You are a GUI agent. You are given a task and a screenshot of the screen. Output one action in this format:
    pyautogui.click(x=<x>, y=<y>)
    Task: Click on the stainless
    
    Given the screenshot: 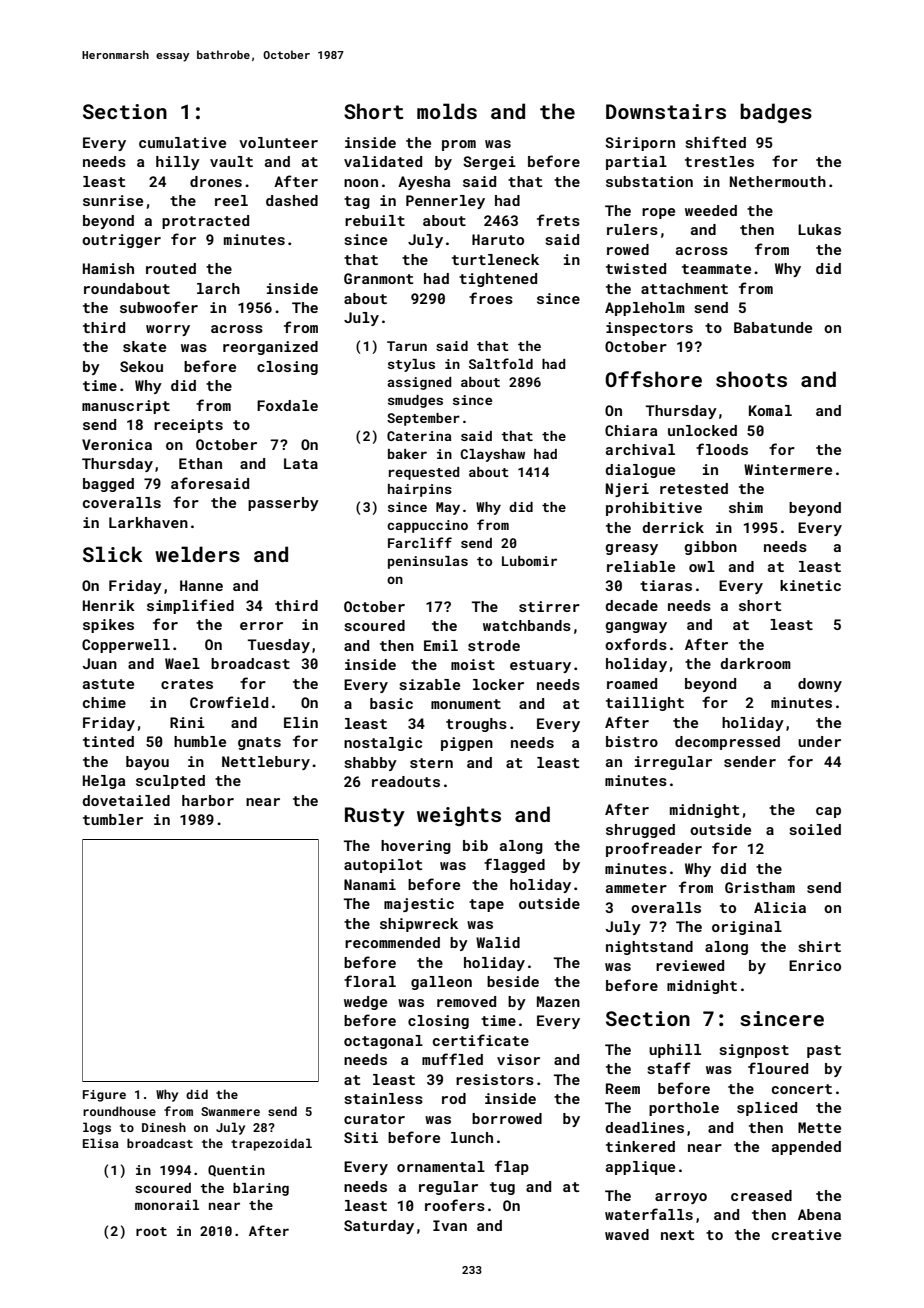 What is the action you would take?
    pyautogui.click(x=383, y=1098)
